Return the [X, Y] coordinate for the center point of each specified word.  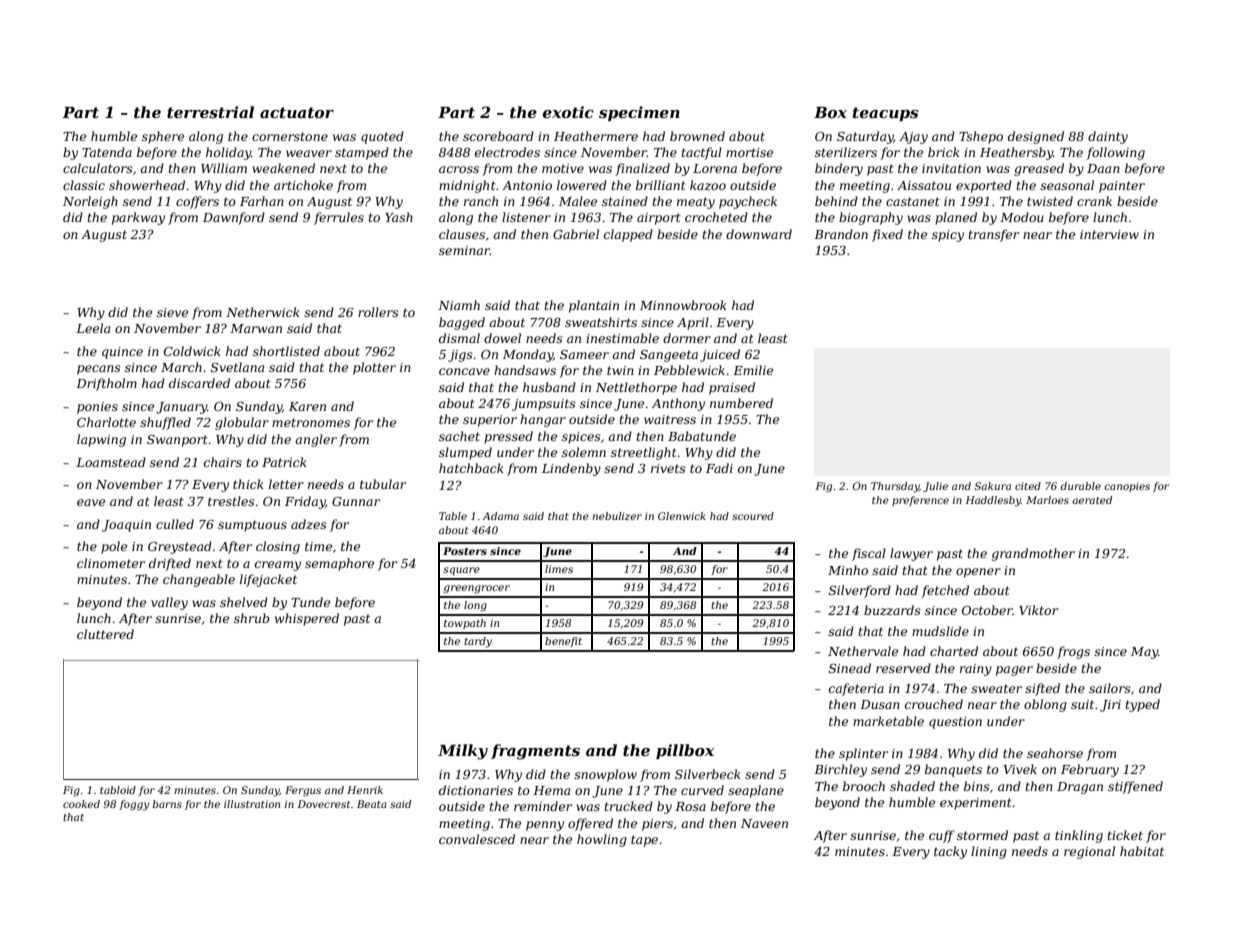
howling [602, 840]
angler [316, 440]
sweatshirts [601, 322]
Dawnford [234, 218]
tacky [950, 852]
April [693, 323]
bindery [839, 169]
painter [1122, 187]
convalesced [477, 839]
